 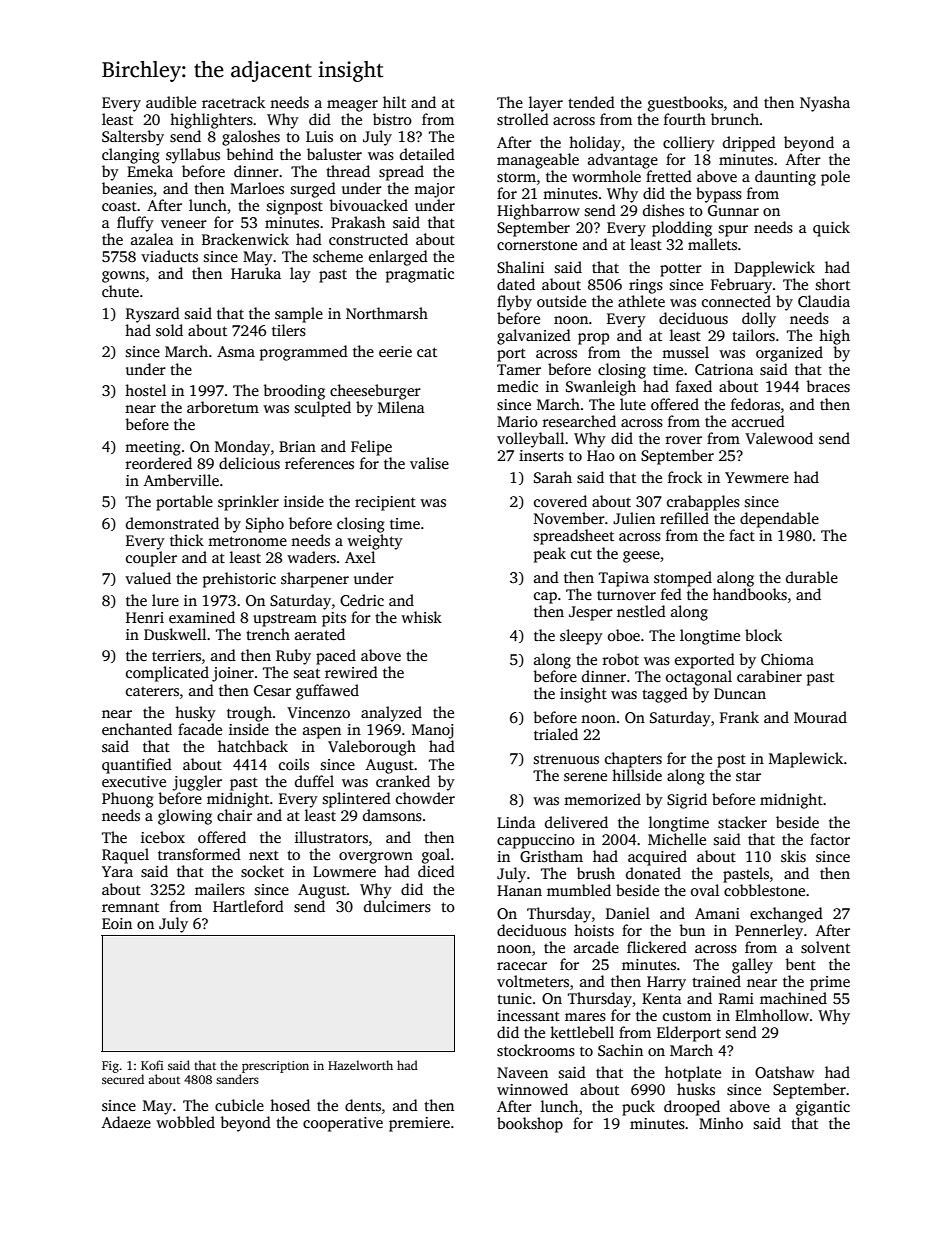 I want to click on Sachin, so click(x=620, y=1050).
